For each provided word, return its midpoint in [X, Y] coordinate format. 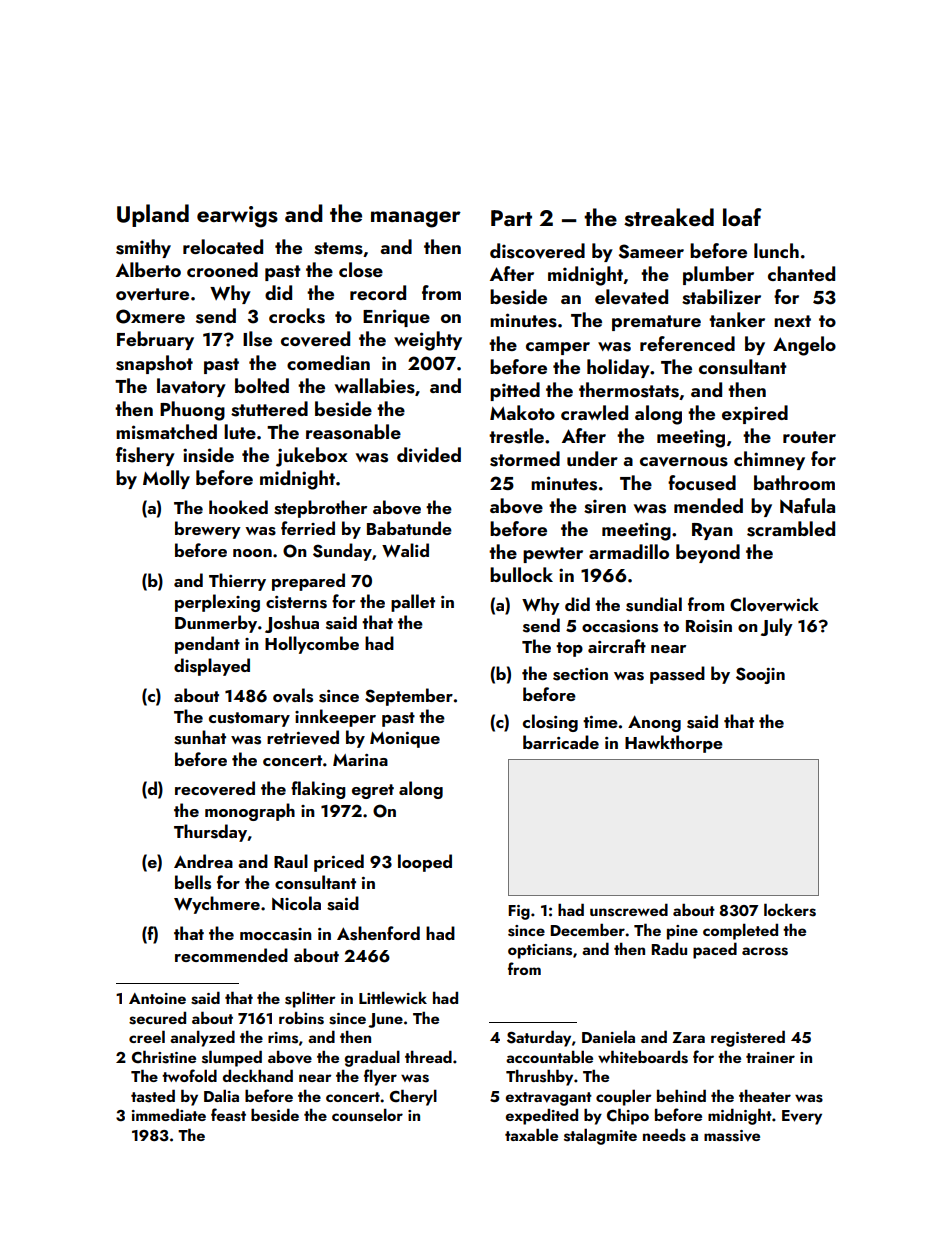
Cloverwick [774, 604]
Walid [405, 550]
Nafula [807, 505]
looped [425, 863]
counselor [367, 1115]
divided [429, 455]
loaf [742, 217]
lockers [790, 910]
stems [338, 248]
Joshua [292, 624]
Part [511, 218]
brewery [208, 530]
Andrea [203, 861]
